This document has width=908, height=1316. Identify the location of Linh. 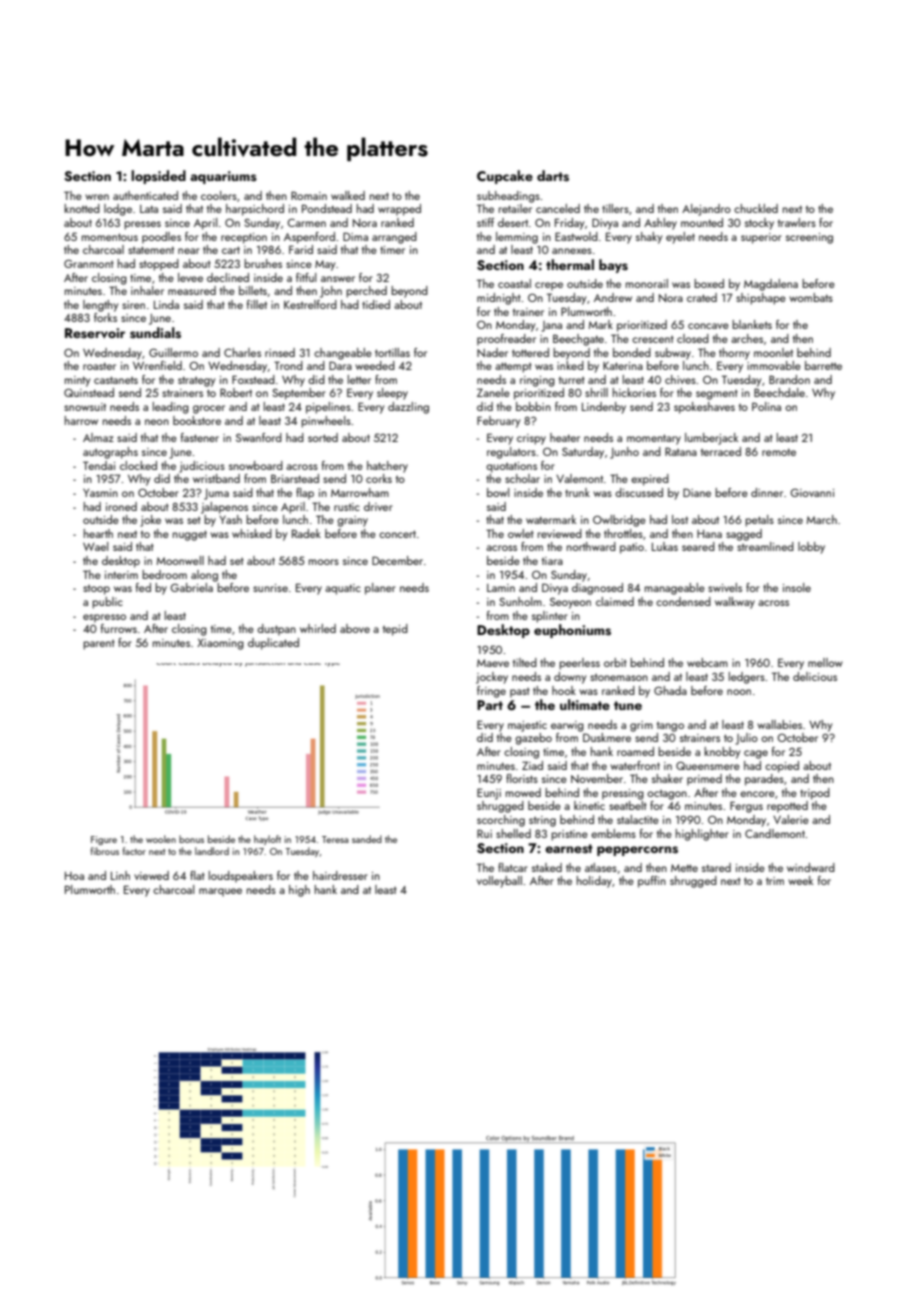
(120, 875).
